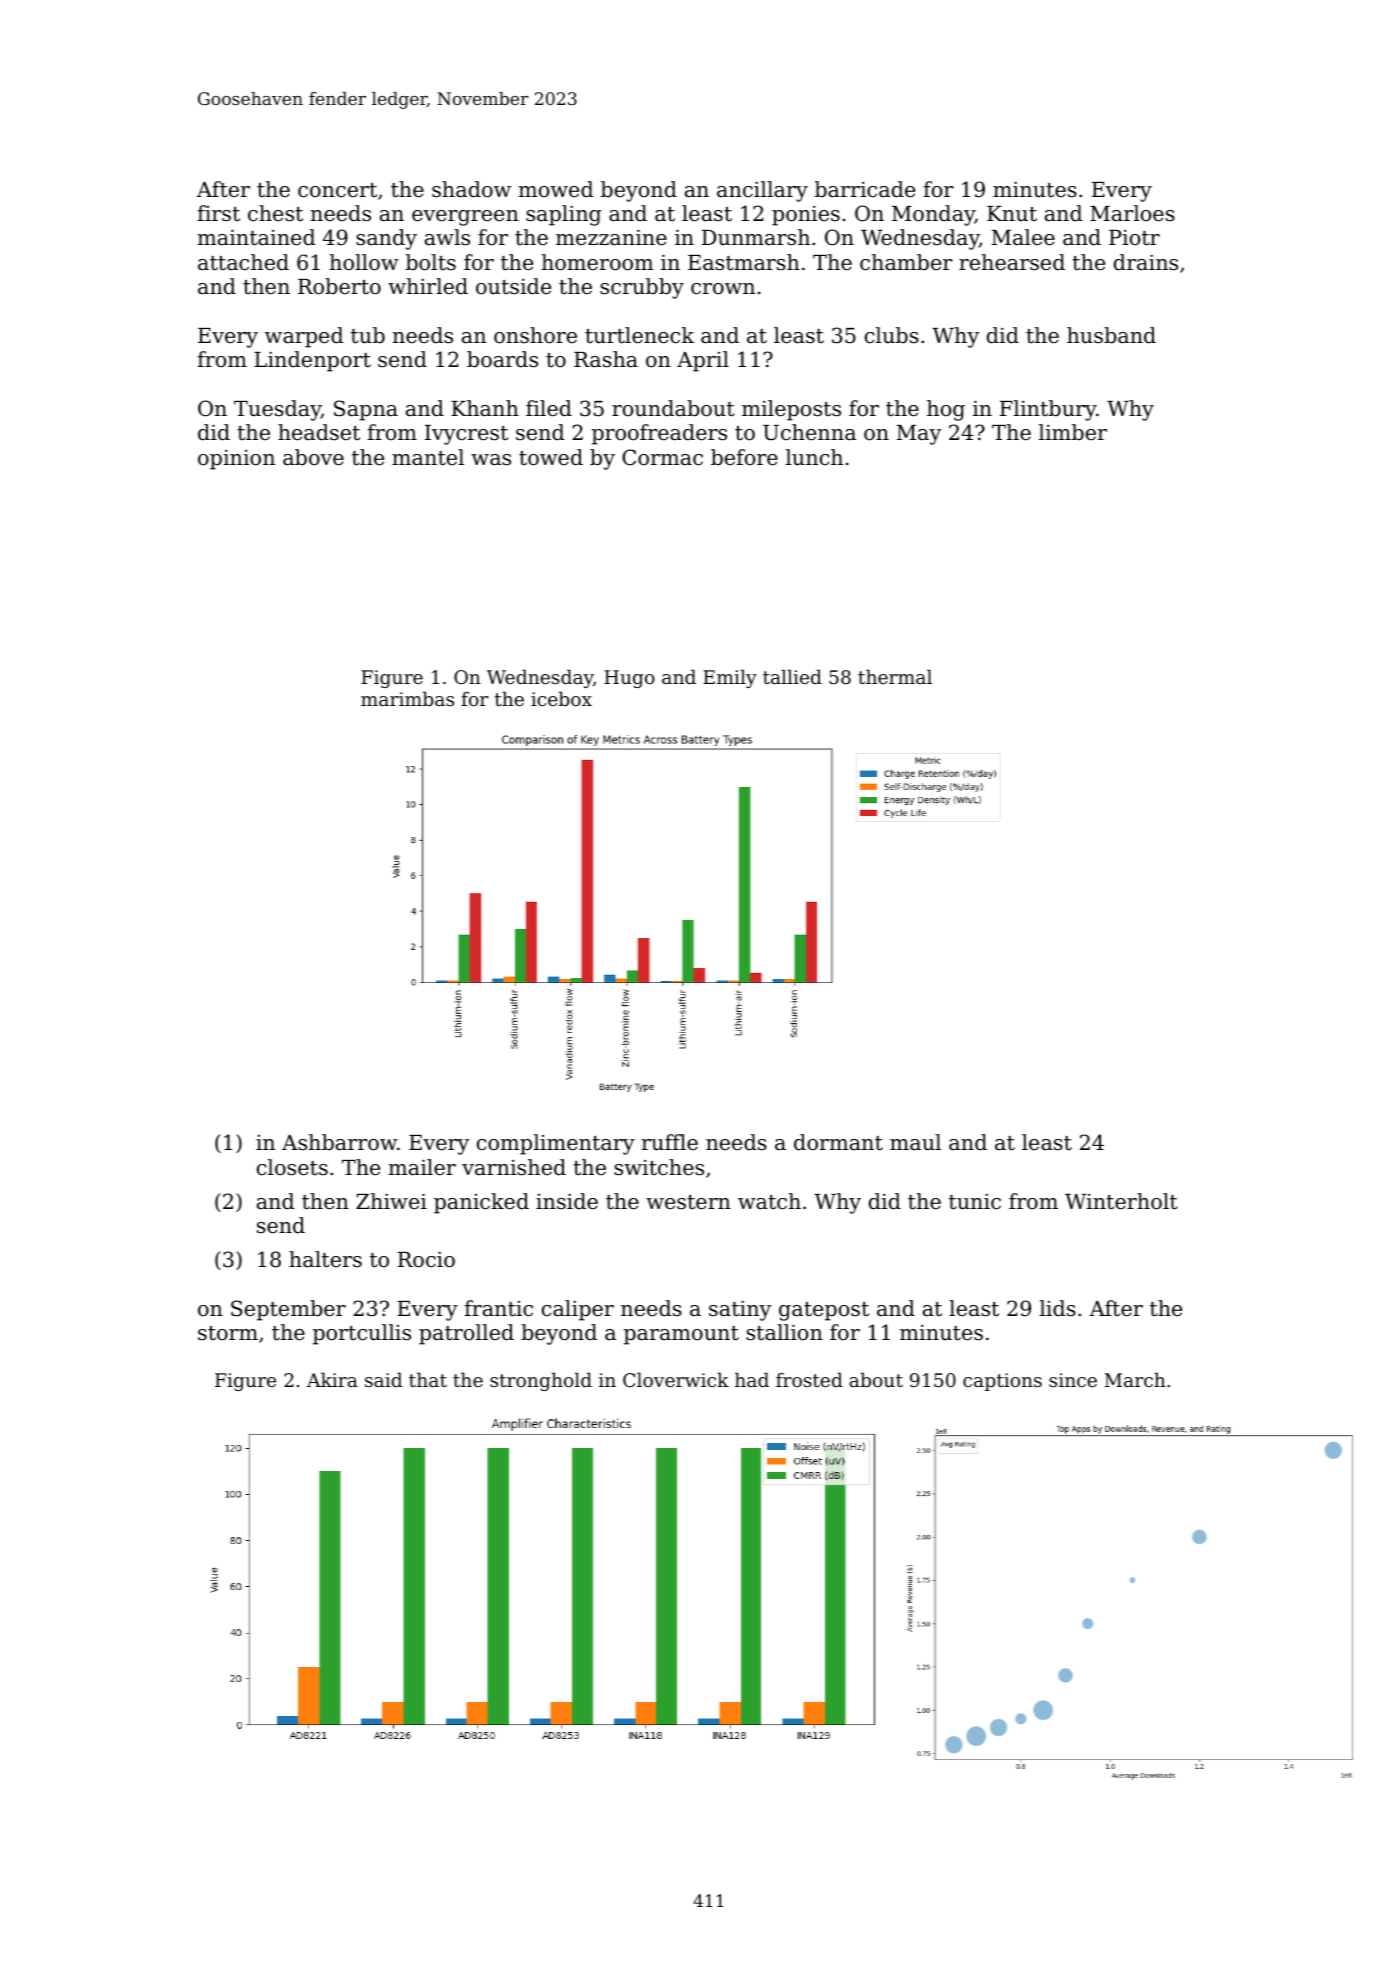  Describe the element at coordinates (219, 213) in the screenshot. I see `first` at that location.
